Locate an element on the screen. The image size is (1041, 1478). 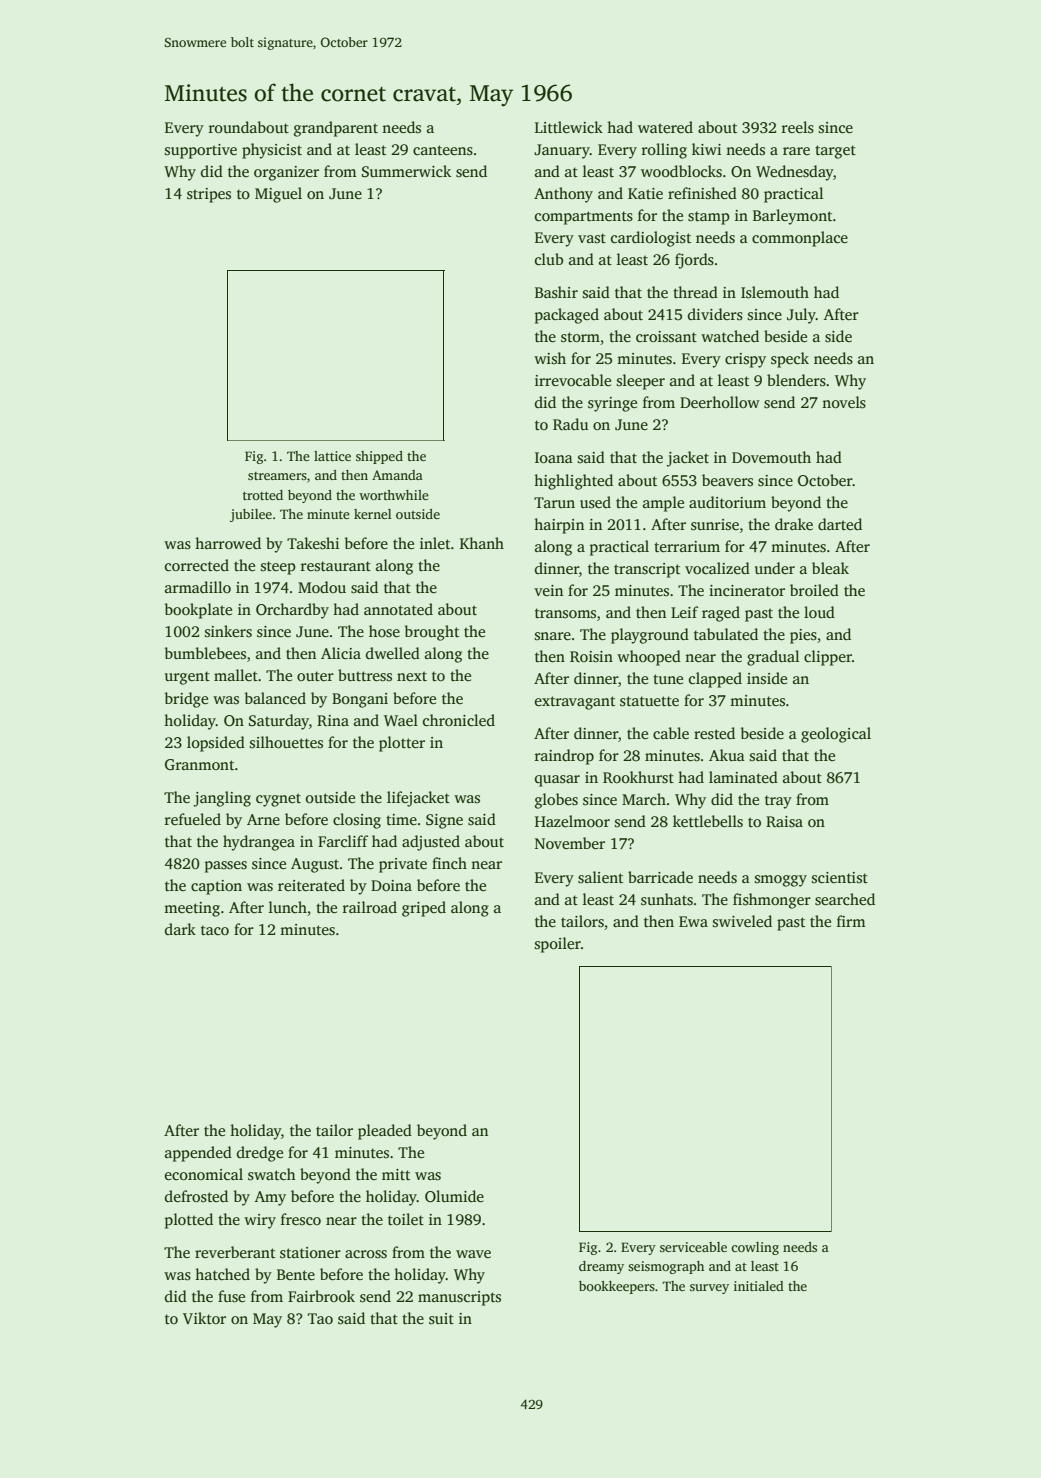
griped is located at coordinates (424, 909).
